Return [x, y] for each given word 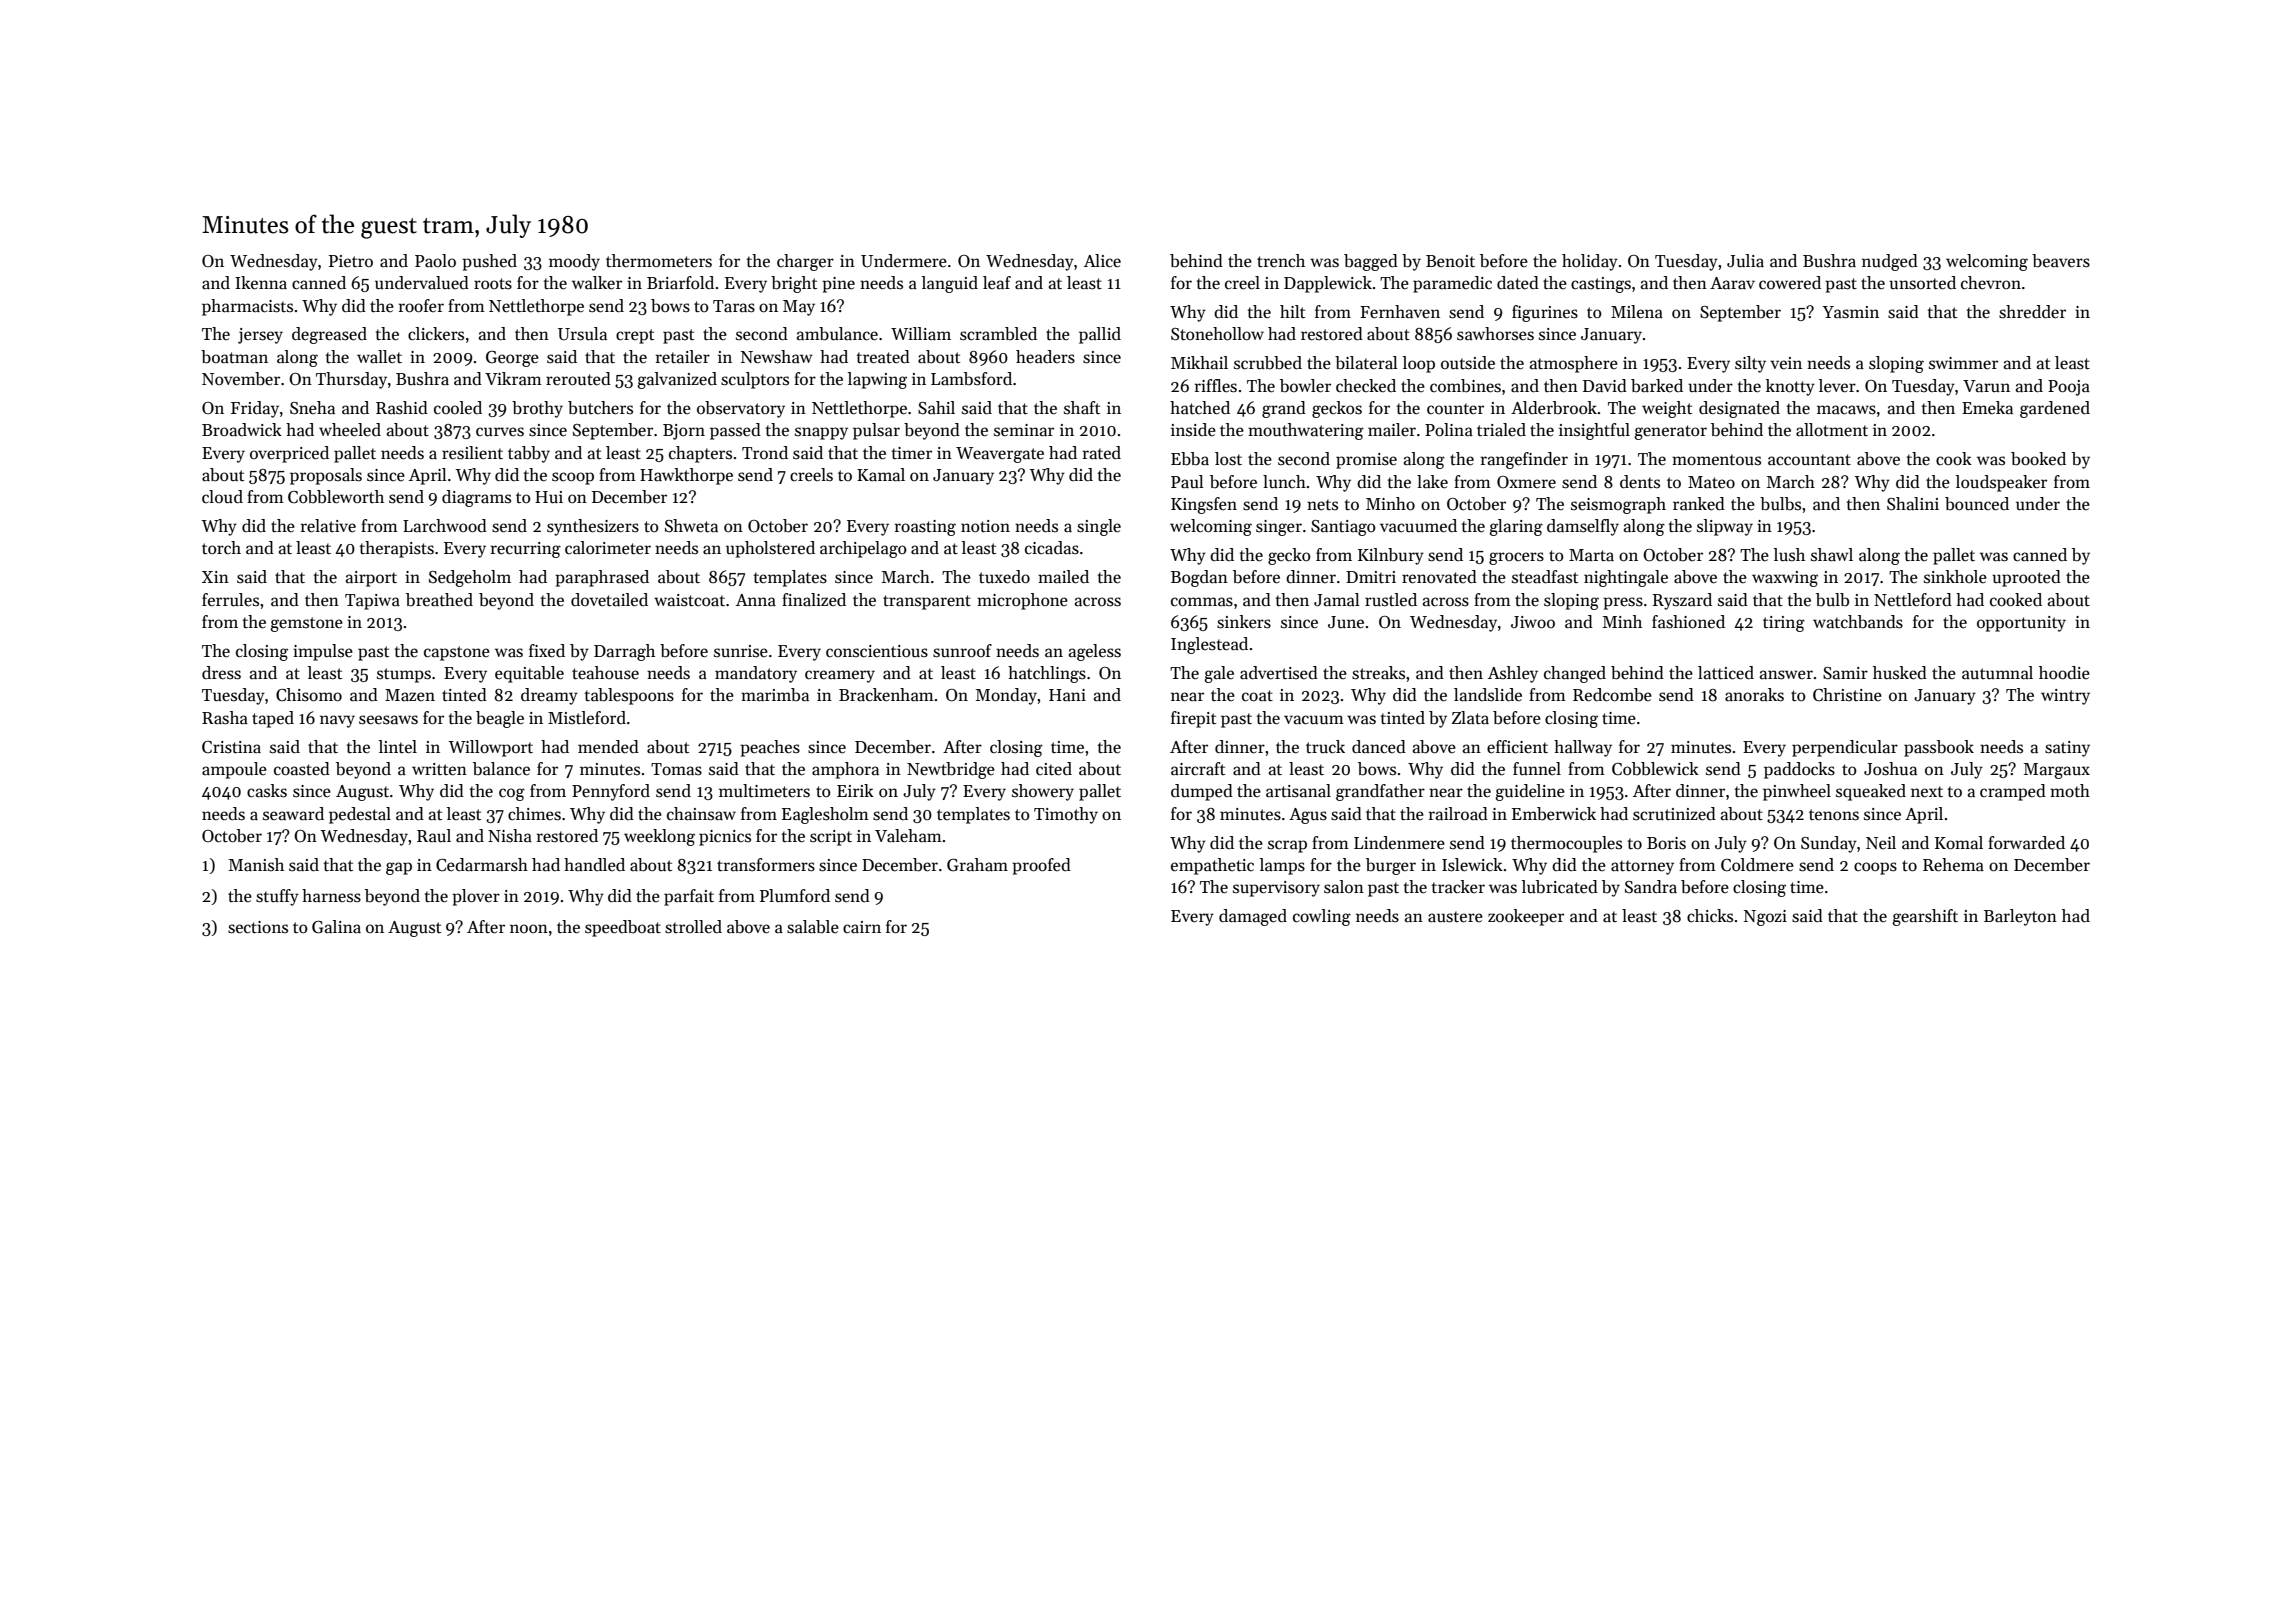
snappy [821, 433]
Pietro [351, 261]
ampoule [234, 770]
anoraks [1754, 695]
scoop [573, 478]
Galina [336, 927]
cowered [1790, 283]
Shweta [691, 526]
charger [805, 262]
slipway [1725, 527]
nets [1322, 505]
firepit [1193, 719]
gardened [2055, 409]
